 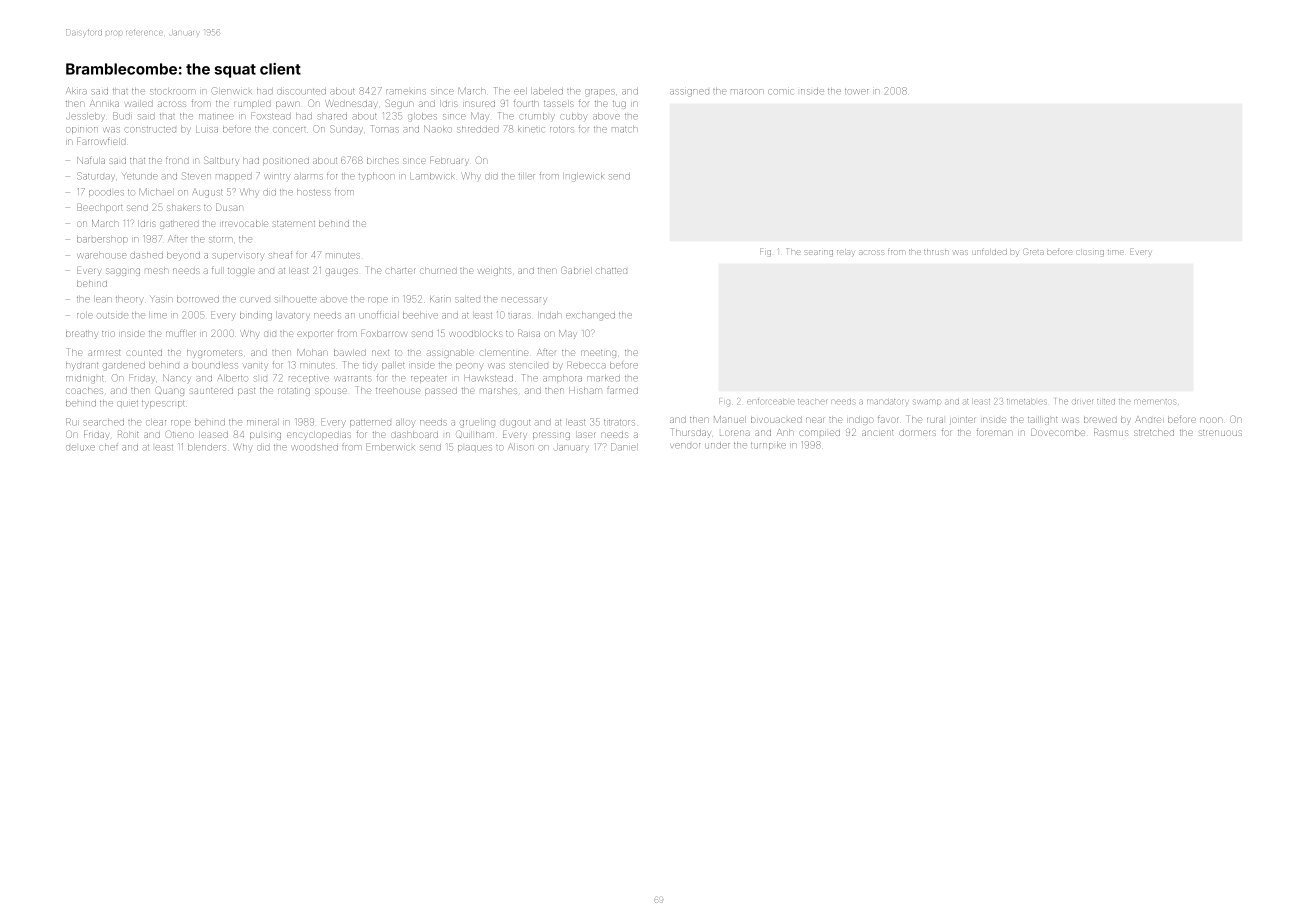 What do you see at coordinates (856, 91) in the screenshot?
I see `tower` at bounding box center [856, 91].
